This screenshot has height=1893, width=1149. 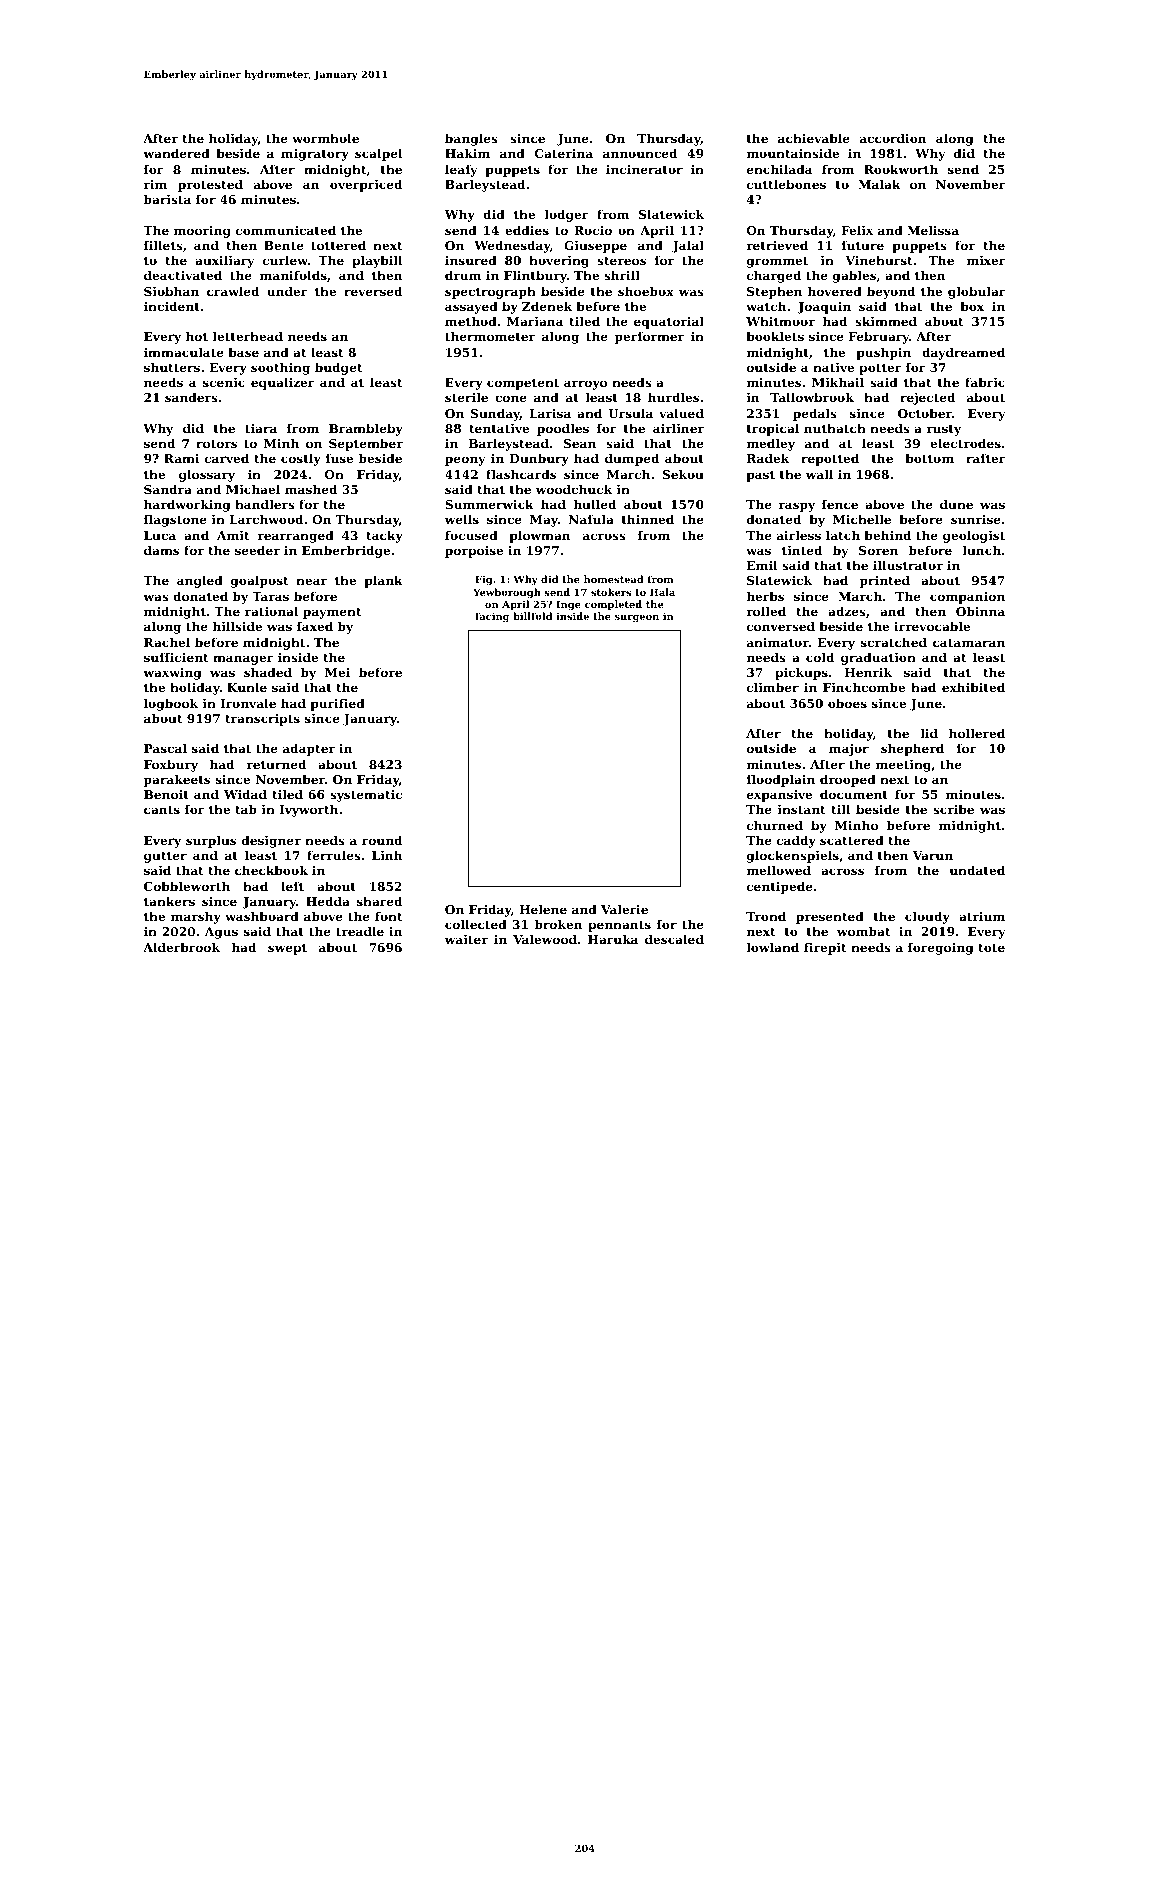 What do you see at coordinates (781, 780) in the screenshot?
I see `floodplain` at bounding box center [781, 780].
